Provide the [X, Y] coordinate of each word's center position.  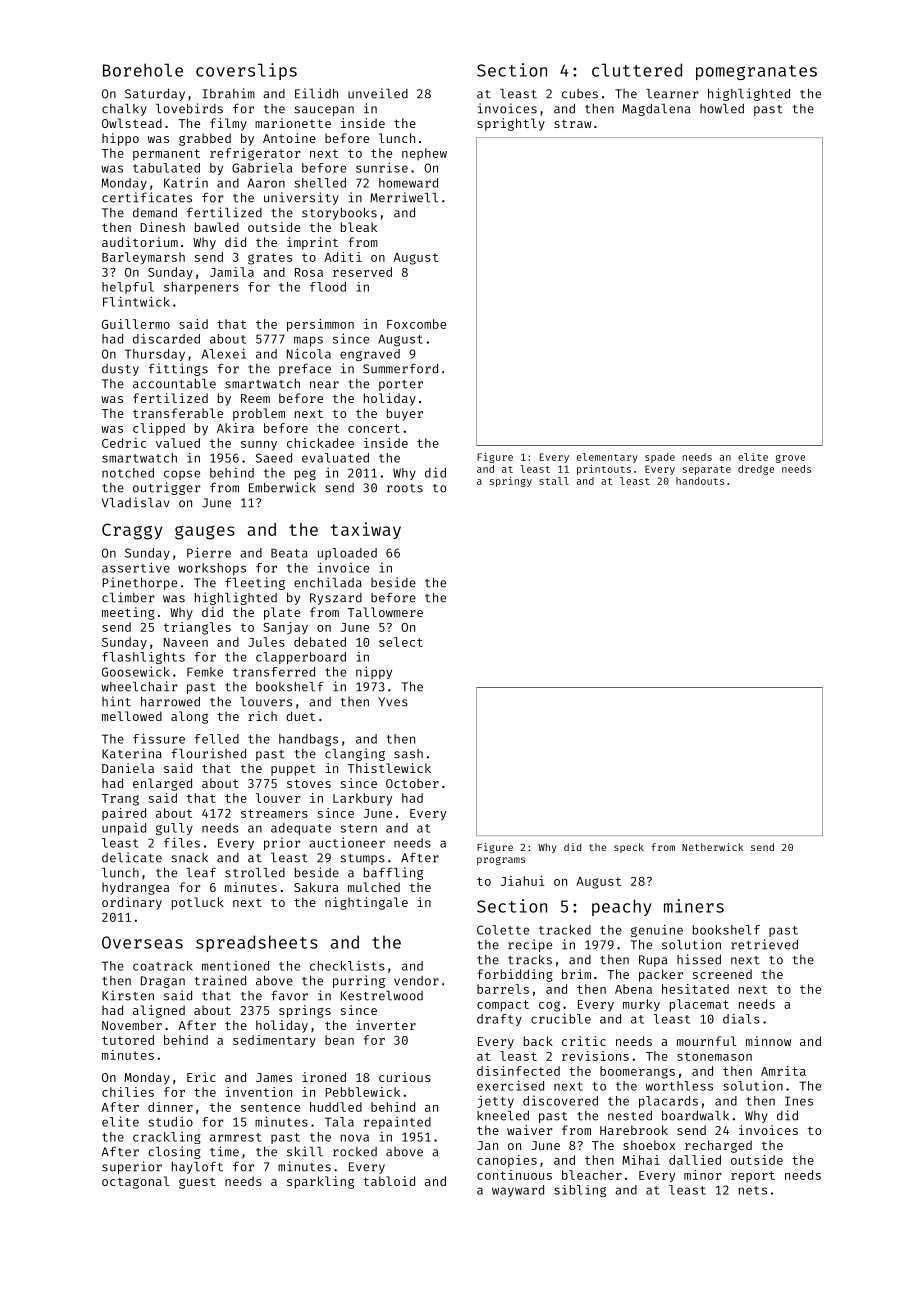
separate [707, 470]
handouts [700, 481]
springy [511, 482]
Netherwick [712, 847]
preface [305, 369]
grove [790, 459]
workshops [212, 569]
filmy [228, 124]
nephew [424, 154]
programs [501, 861]
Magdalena [656, 110]
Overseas [142, 942]
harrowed [170, 702]
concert [374, 428]
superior [132, 1167]
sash [408, 754]
